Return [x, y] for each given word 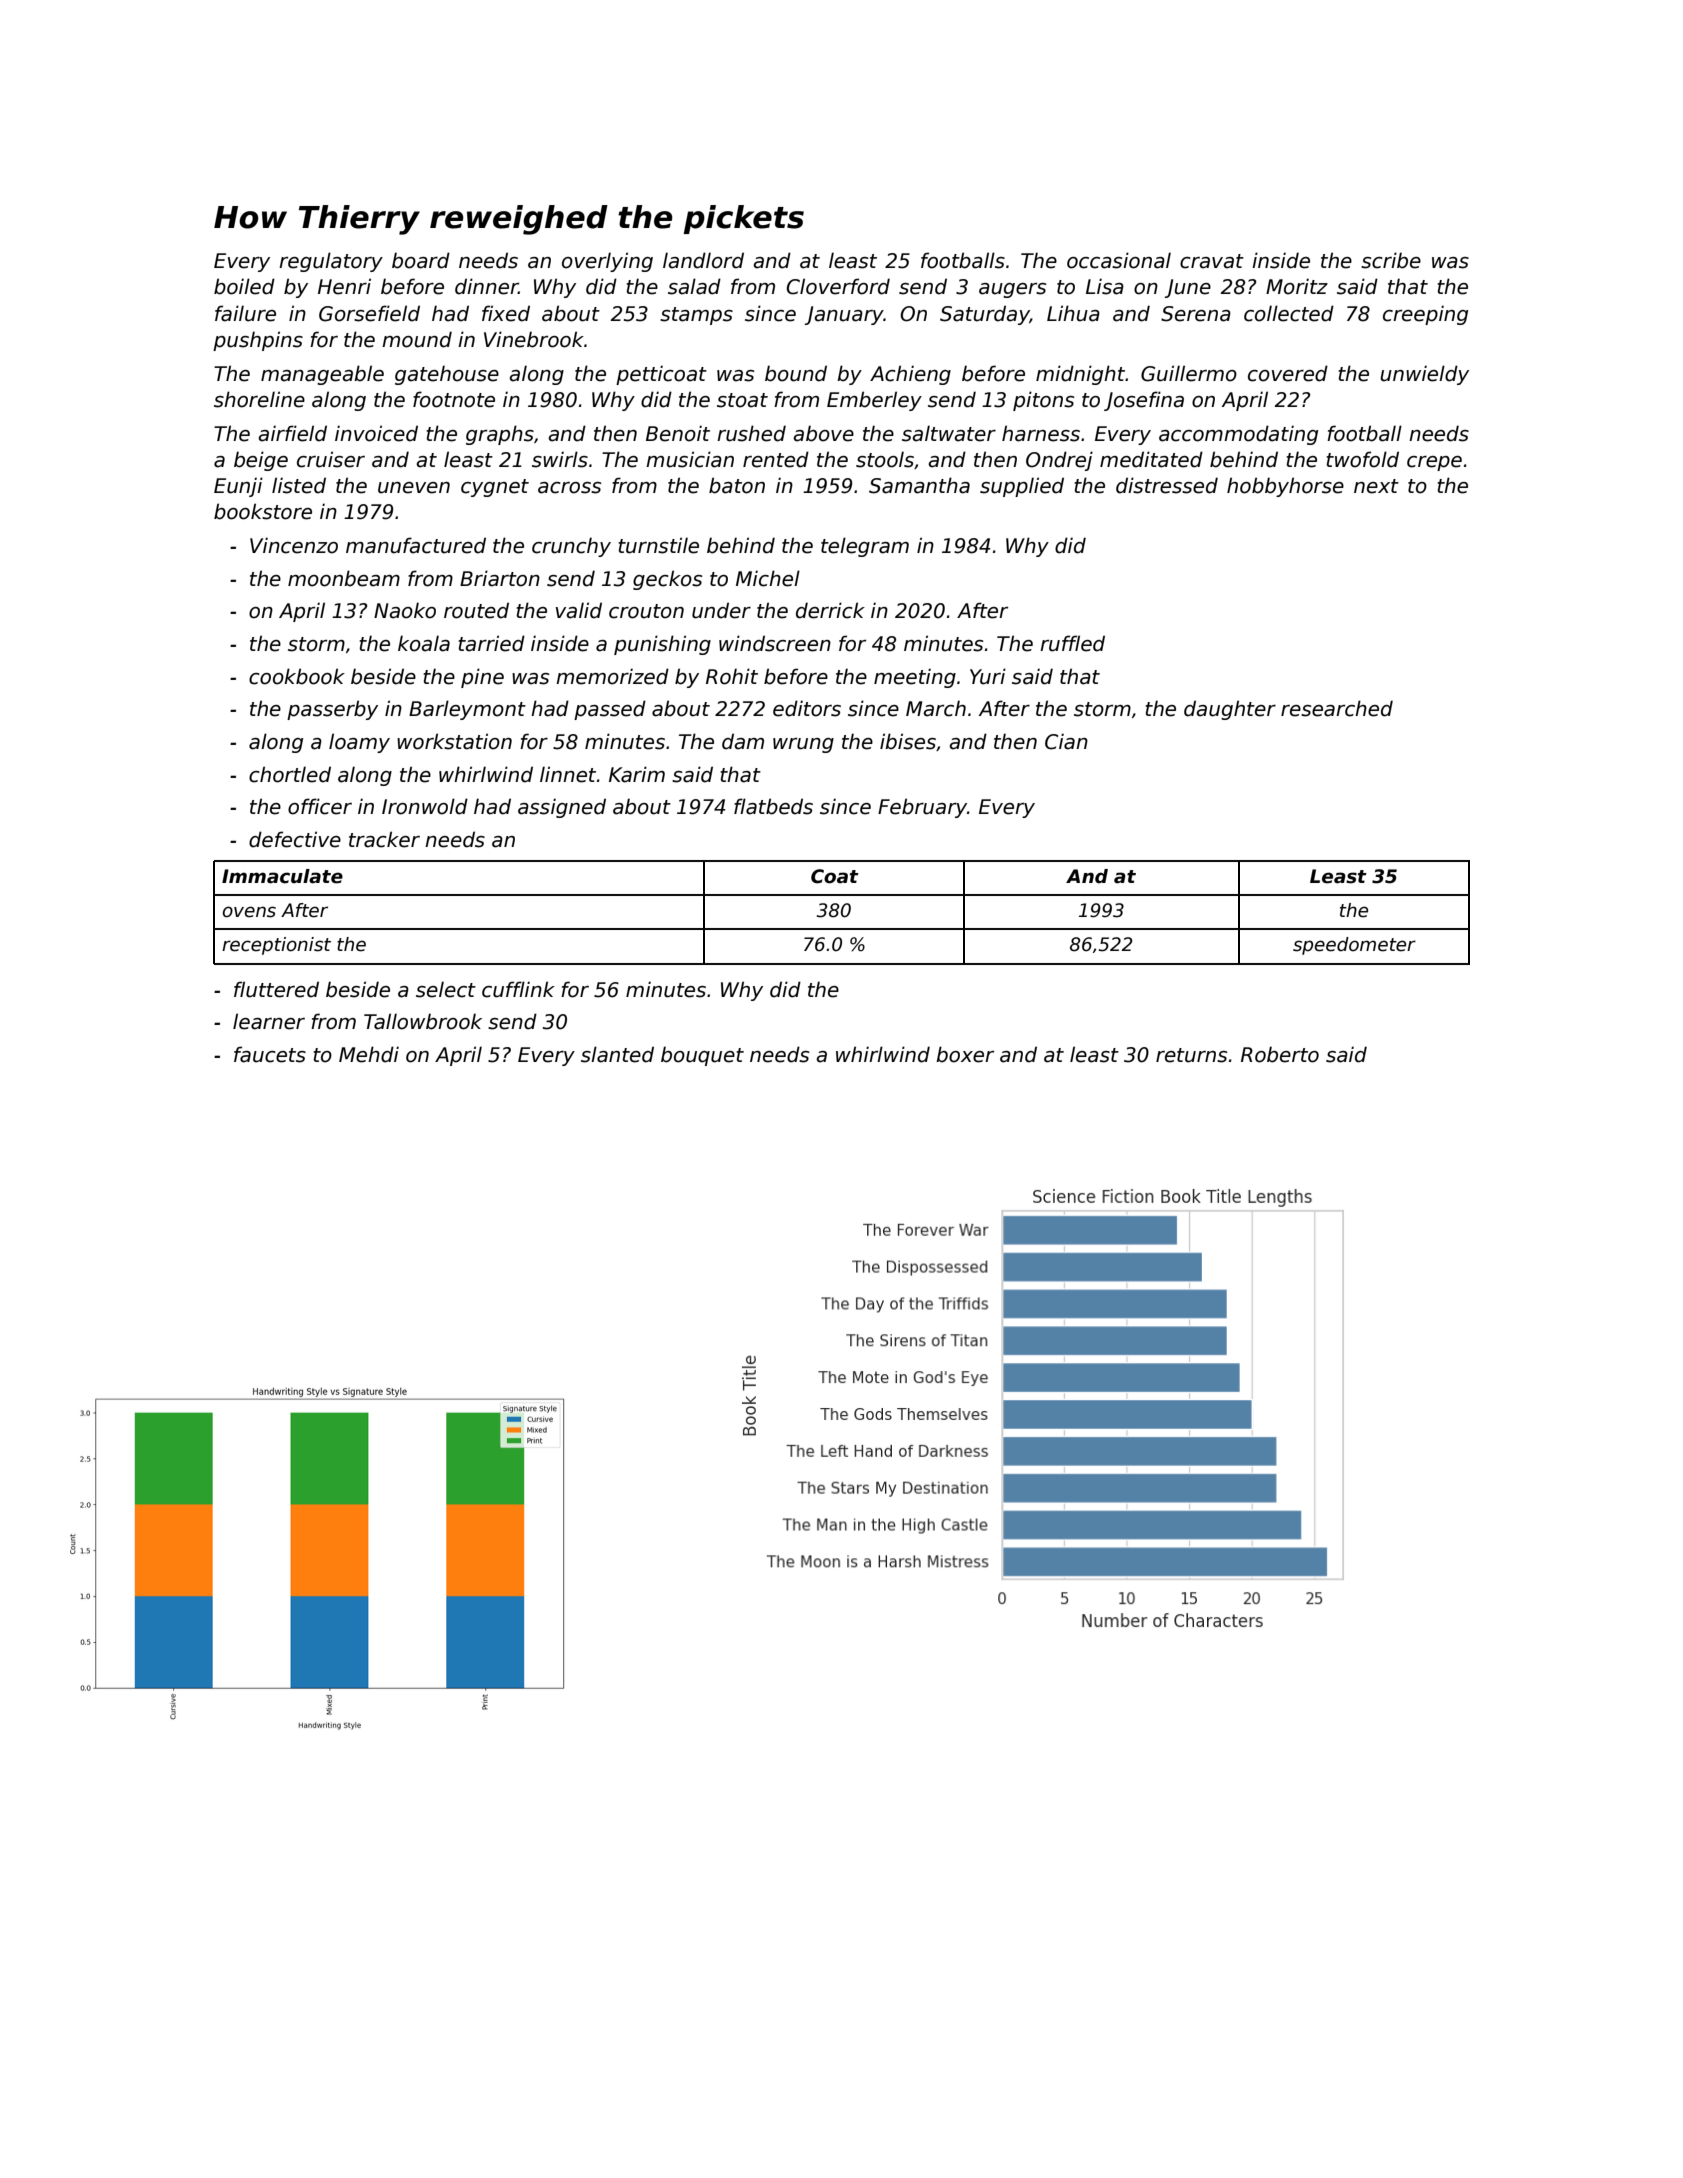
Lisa [1105, 286]
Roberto [1280, 1054]
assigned [562, 808]
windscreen [775, 643]
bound [796, 373]
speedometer [1354, 946]
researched [1337, 708]
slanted [617, 1054]
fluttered [276, 989]
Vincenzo [294, 545]
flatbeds [773, 806]
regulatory [331, 262]
